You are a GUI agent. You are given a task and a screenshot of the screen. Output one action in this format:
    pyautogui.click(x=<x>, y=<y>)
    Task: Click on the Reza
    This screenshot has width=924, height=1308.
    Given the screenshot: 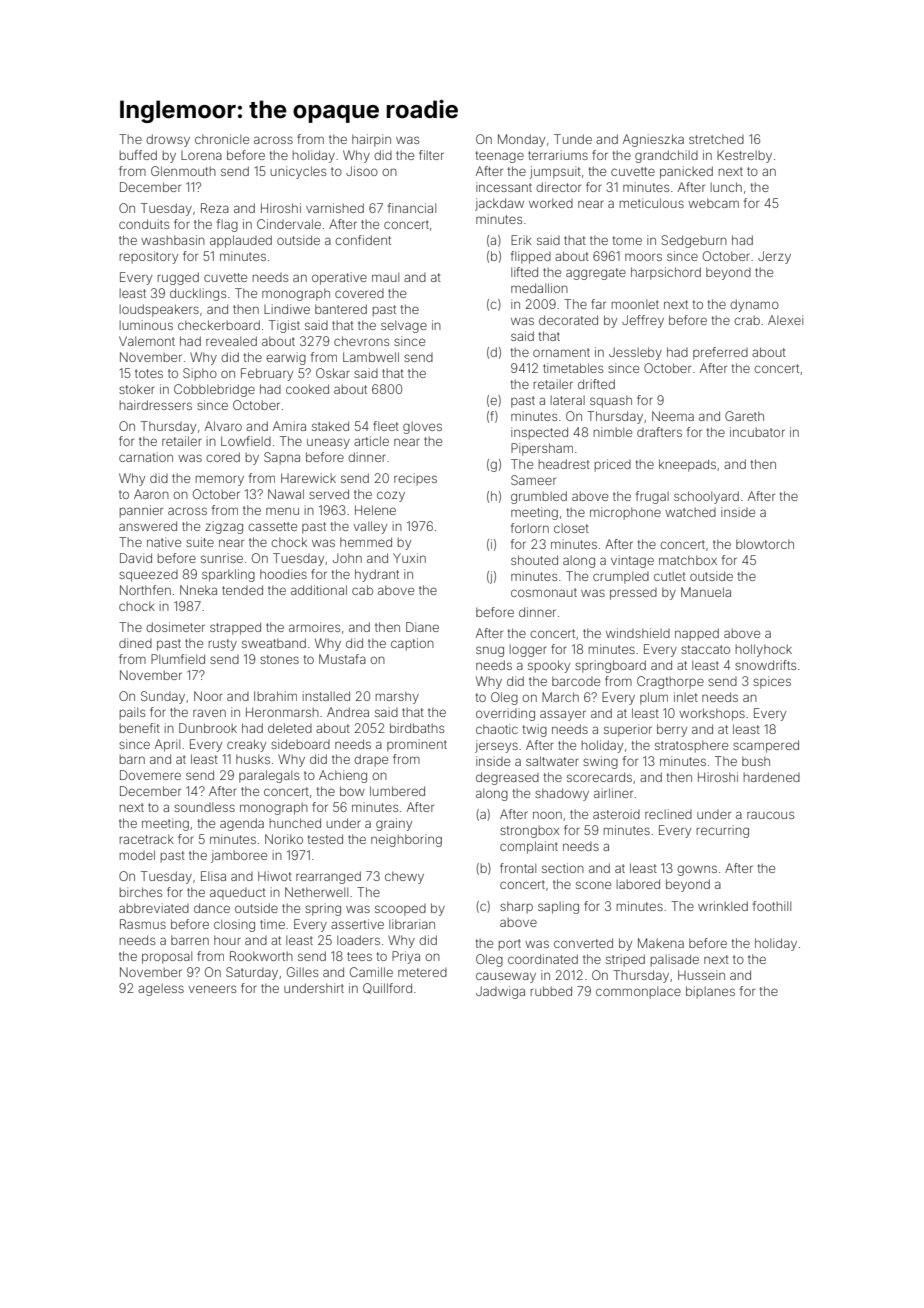 What is the action you would take?
    pyautogui.click(x=215, y=208)
